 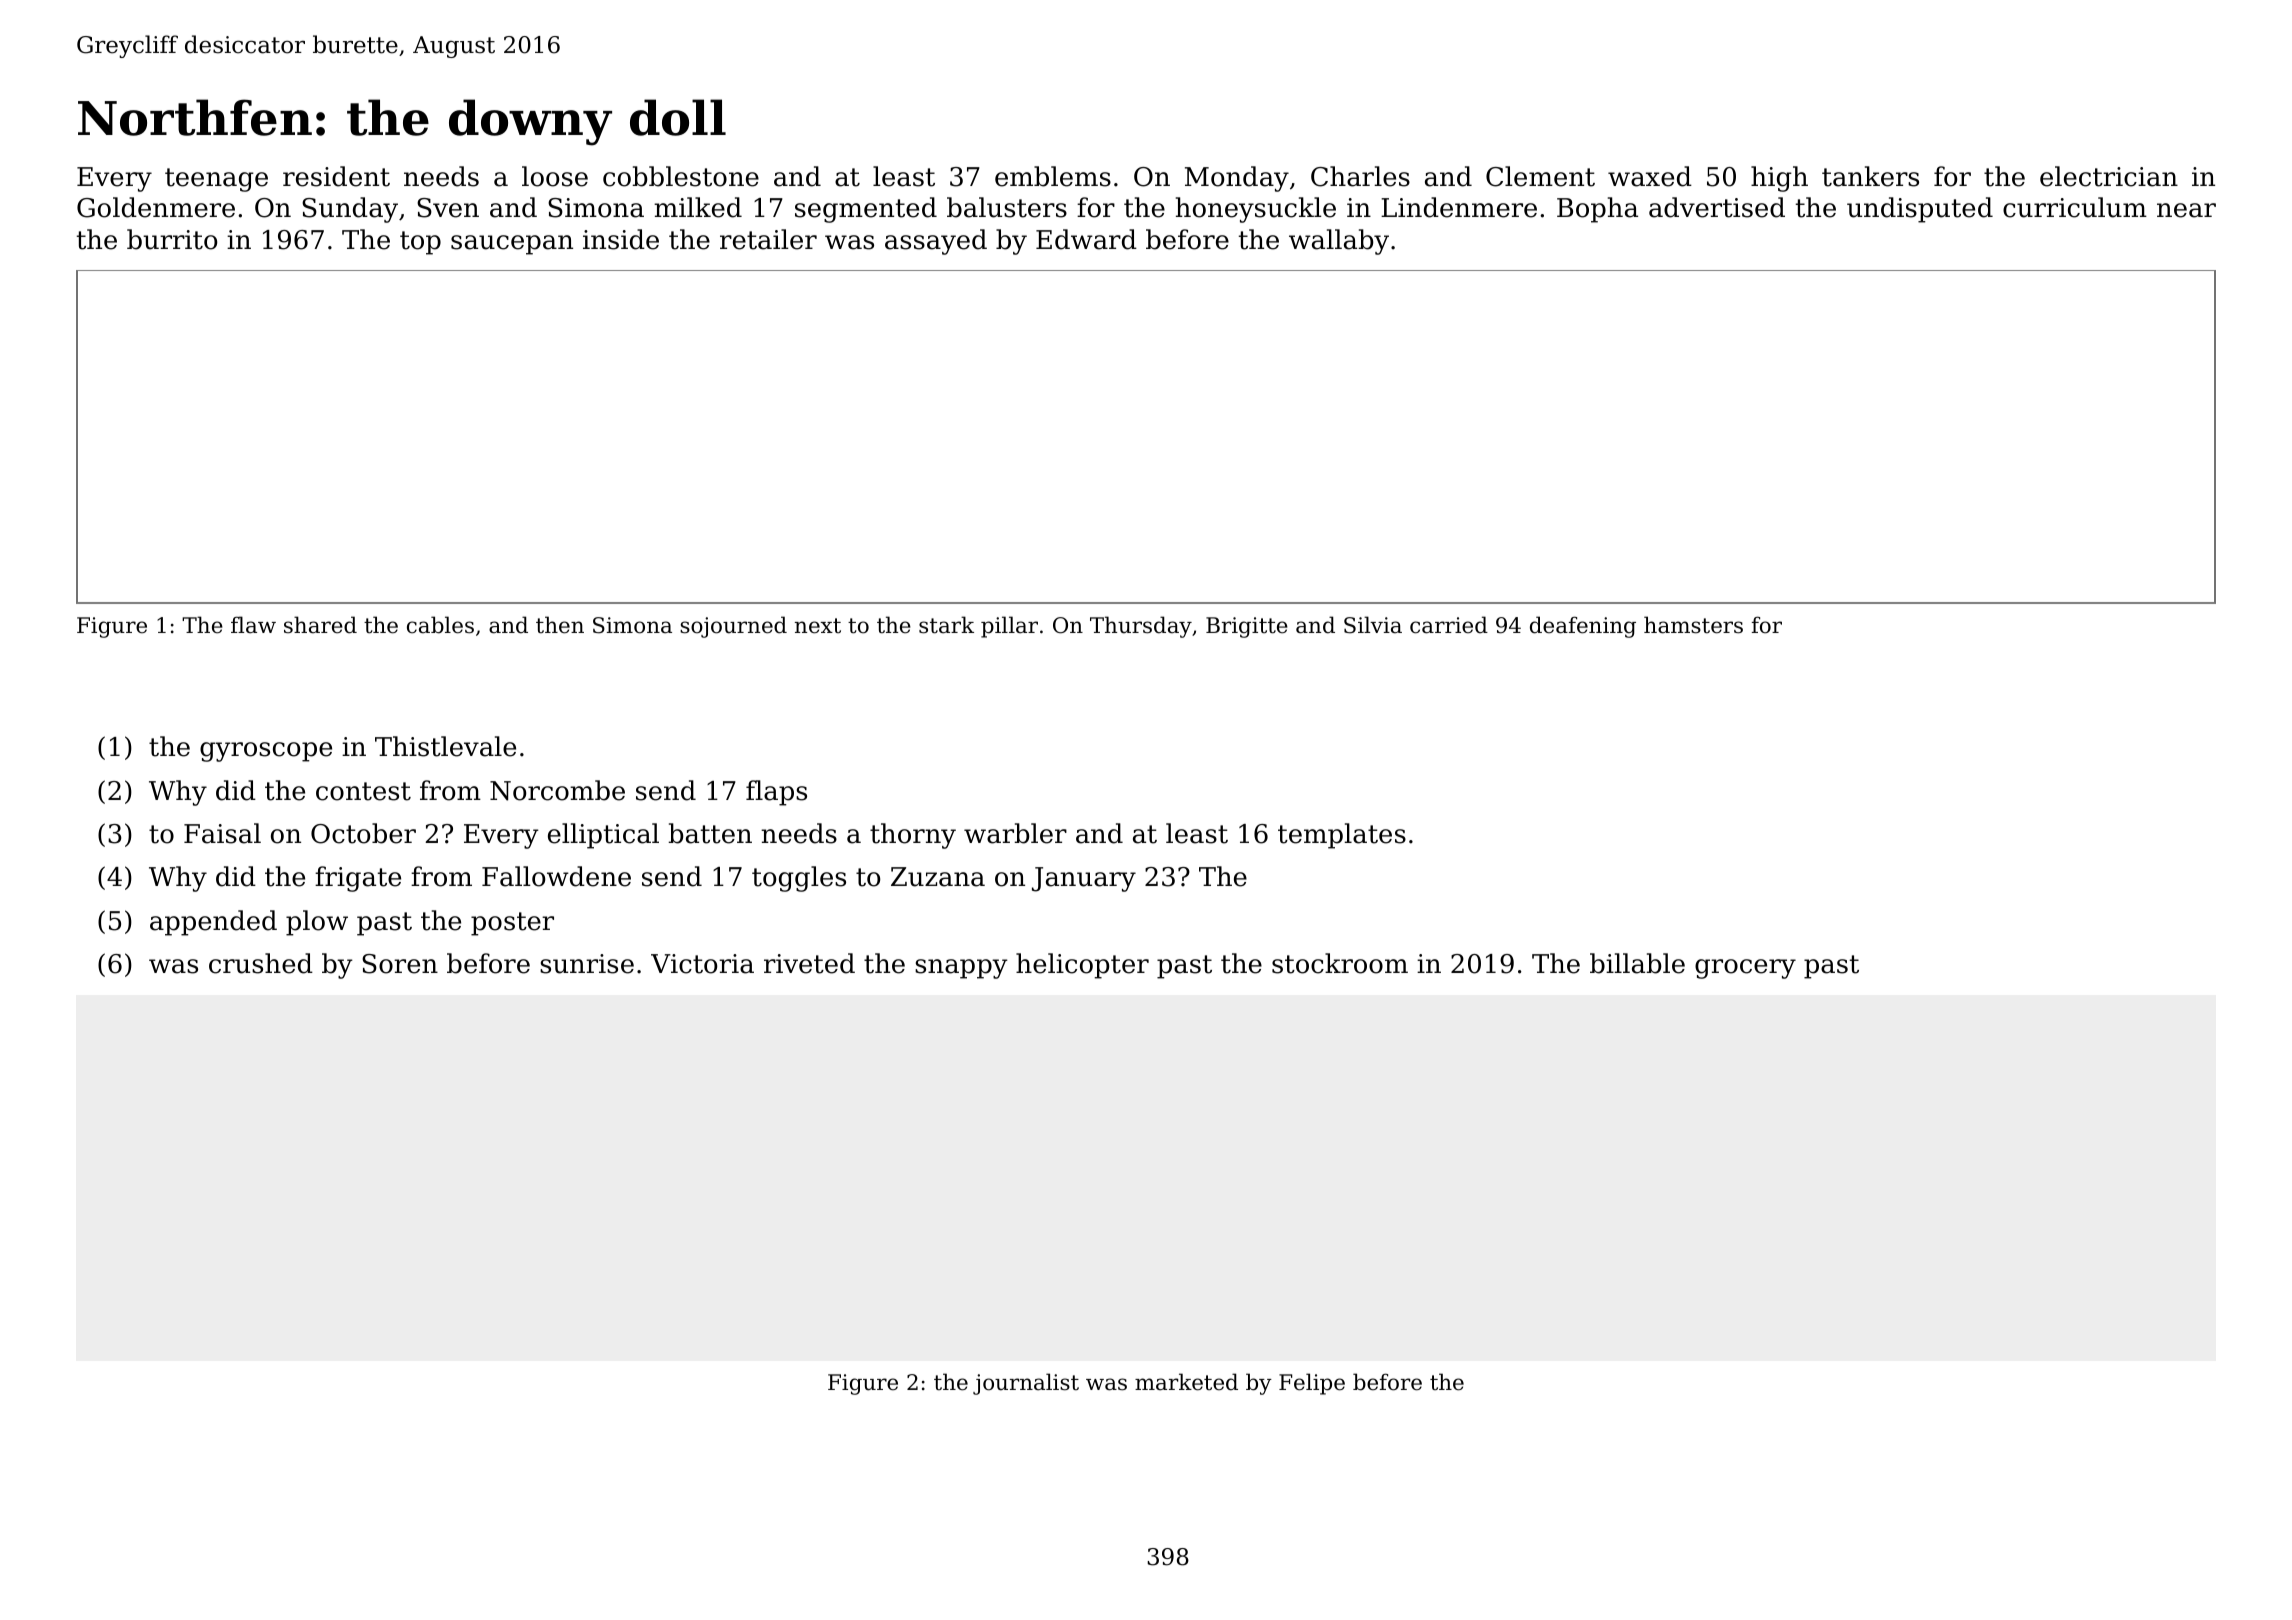 What do you see at coordinates (512, 245) in the page?
I see `saucepan` at bounding box center [512, 245].
